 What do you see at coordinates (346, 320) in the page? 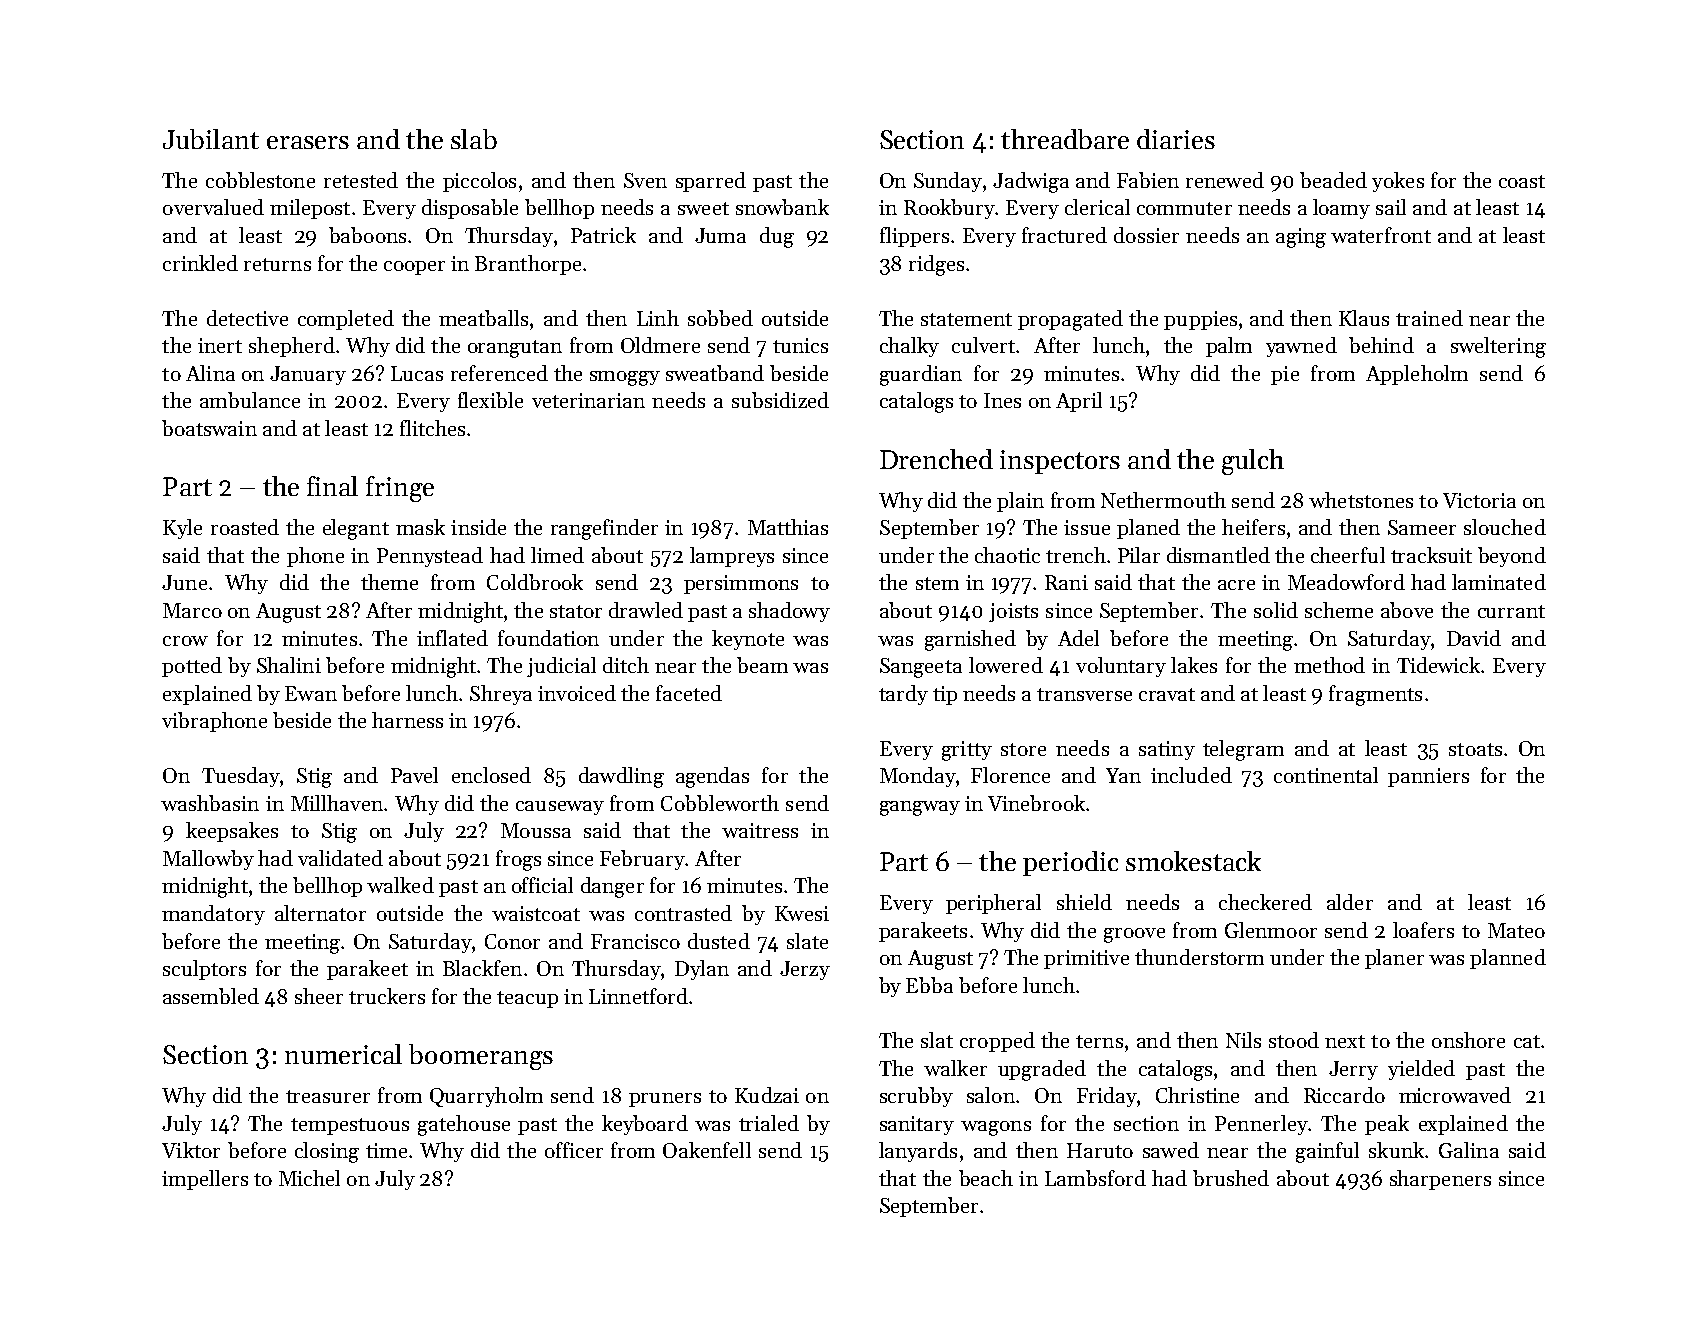
I see `completed` at bounding box center [346, 320].
